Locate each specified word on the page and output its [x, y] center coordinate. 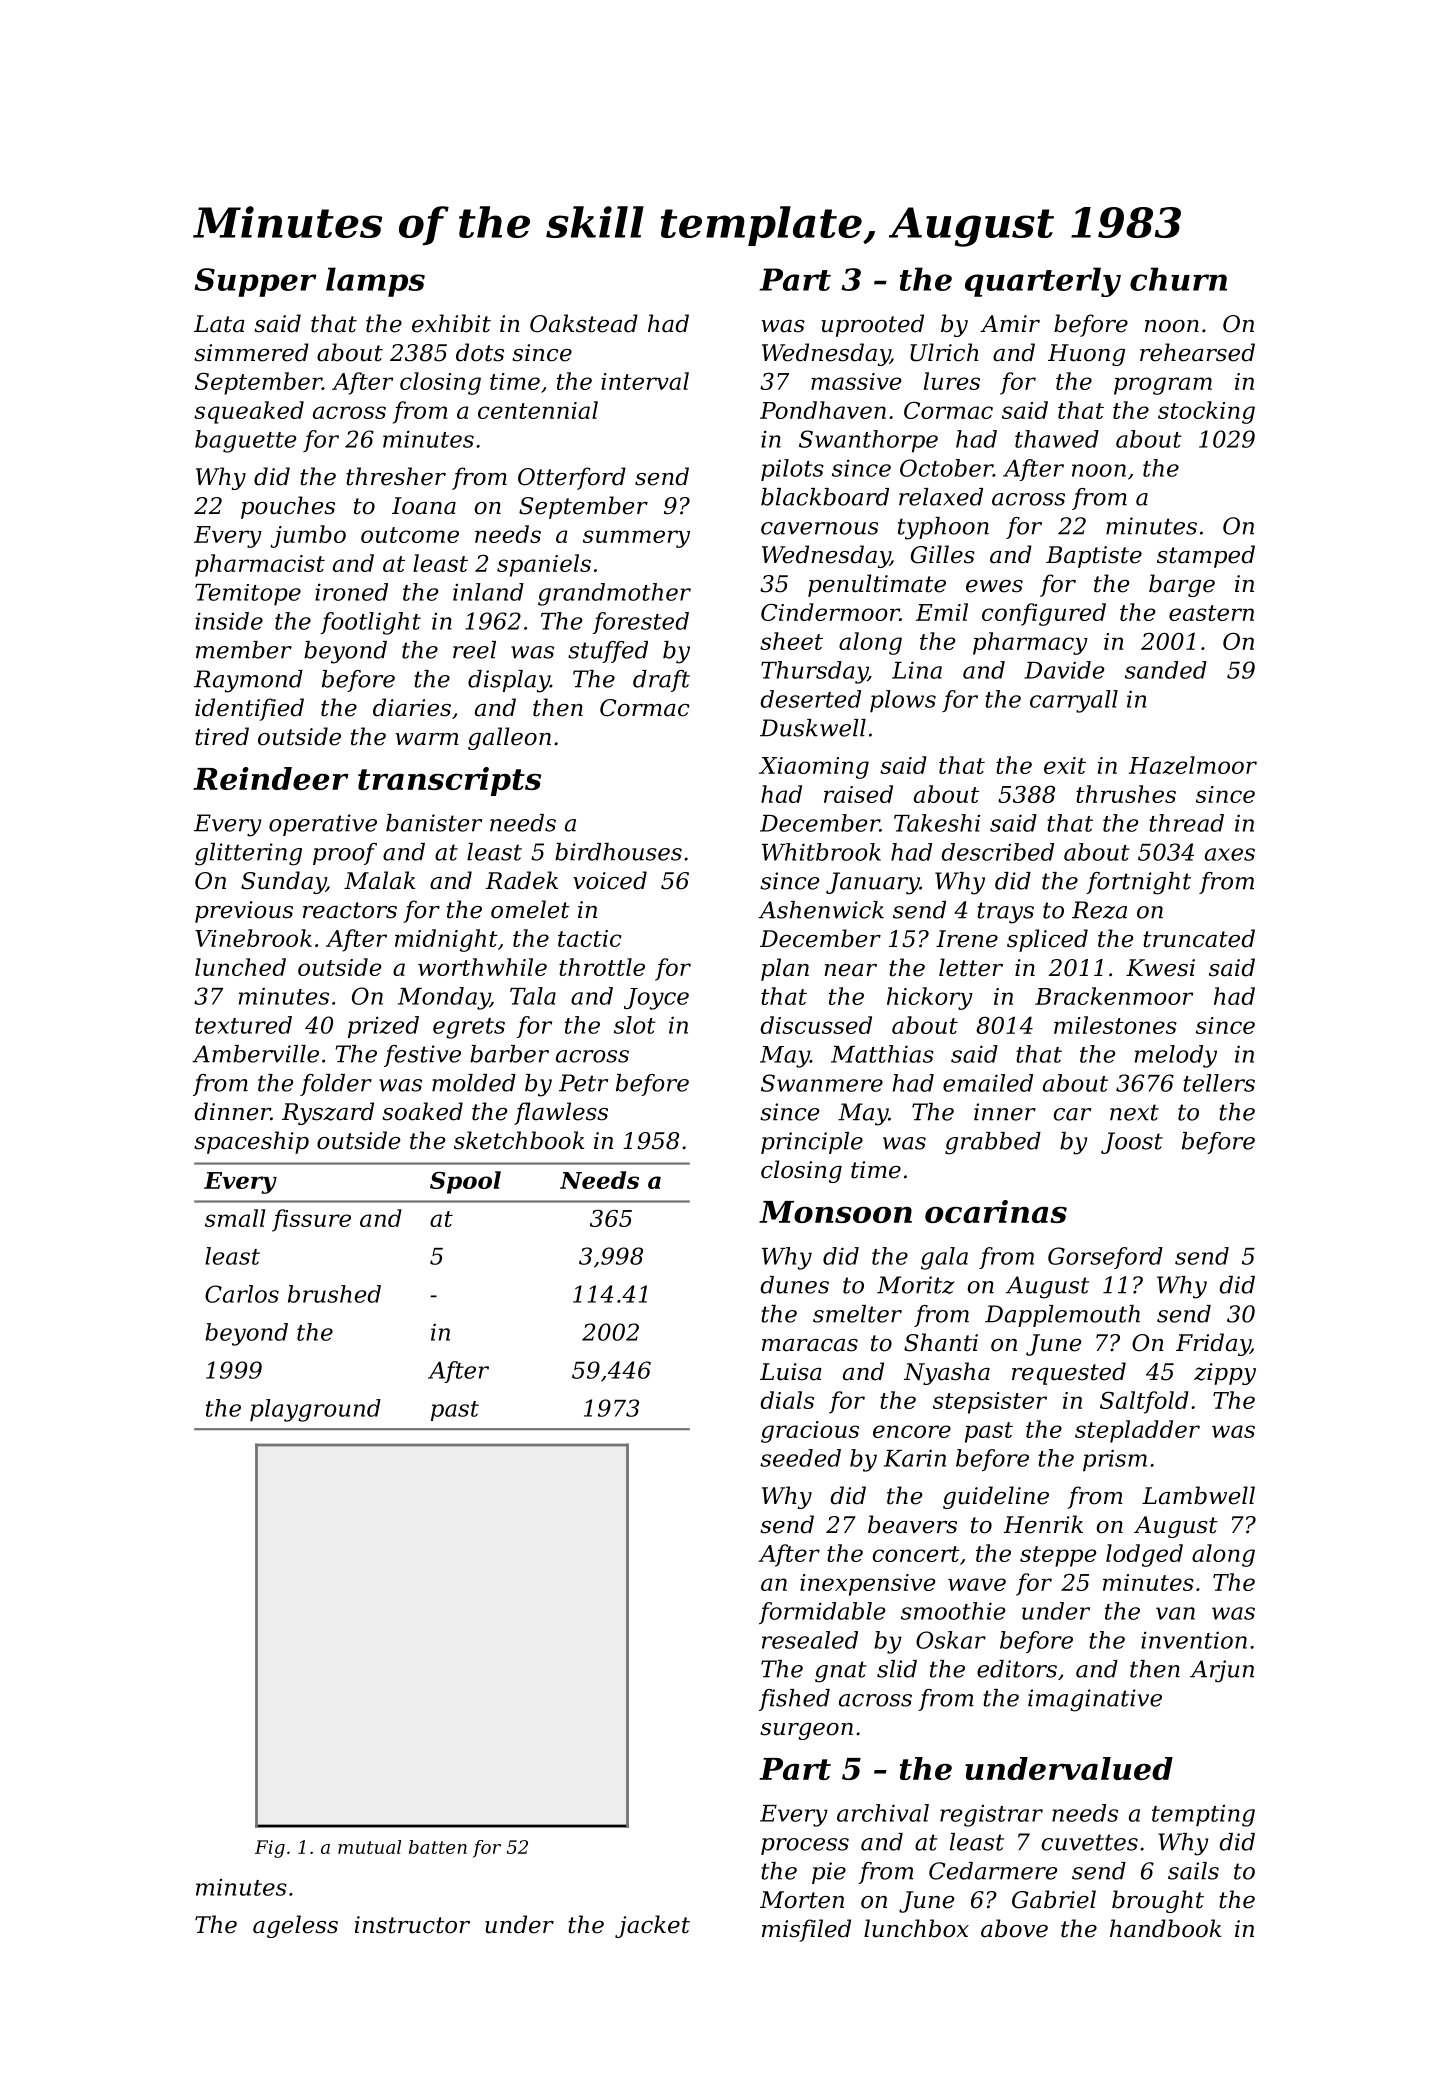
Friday [1213, 1344]
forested [640, 623]
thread [1186, 823]
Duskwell [813, 728]
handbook [1165, 1928]
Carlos [242, 1294]
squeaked [249, 412]
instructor [412, 1925]
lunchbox [916, 1928]
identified [249, 709]
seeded [800, 1458]
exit [1065, 765]
